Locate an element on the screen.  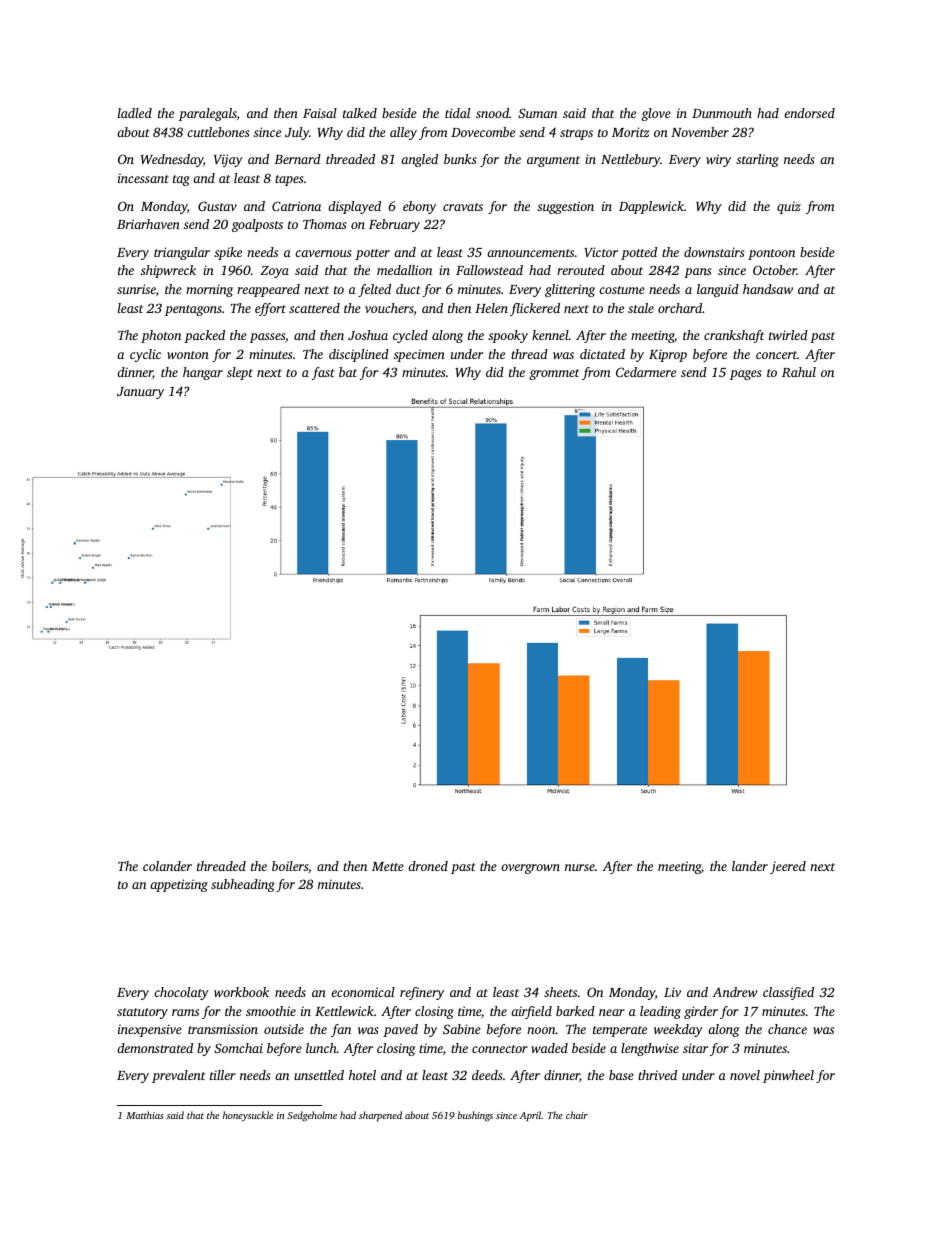
appetizing is located at coordinates (179, 885).
